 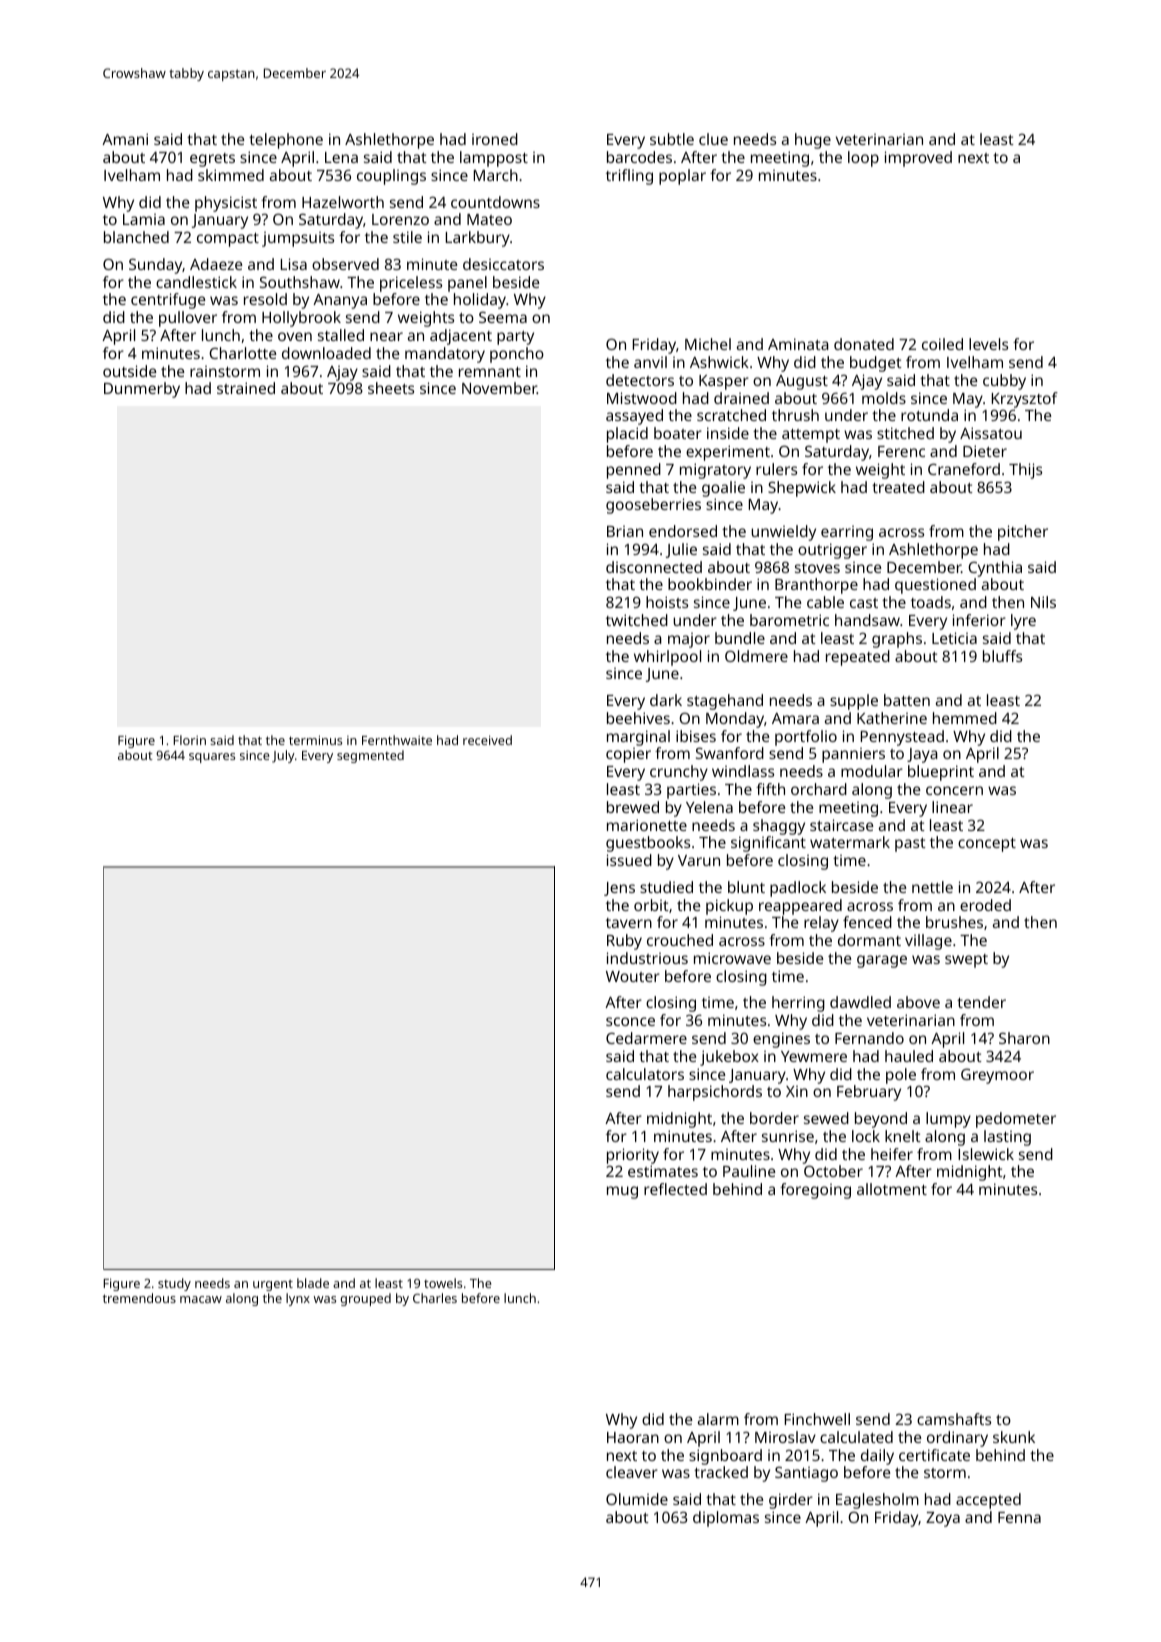 I want to click on skunk, so click(x=1014, y=1437).
